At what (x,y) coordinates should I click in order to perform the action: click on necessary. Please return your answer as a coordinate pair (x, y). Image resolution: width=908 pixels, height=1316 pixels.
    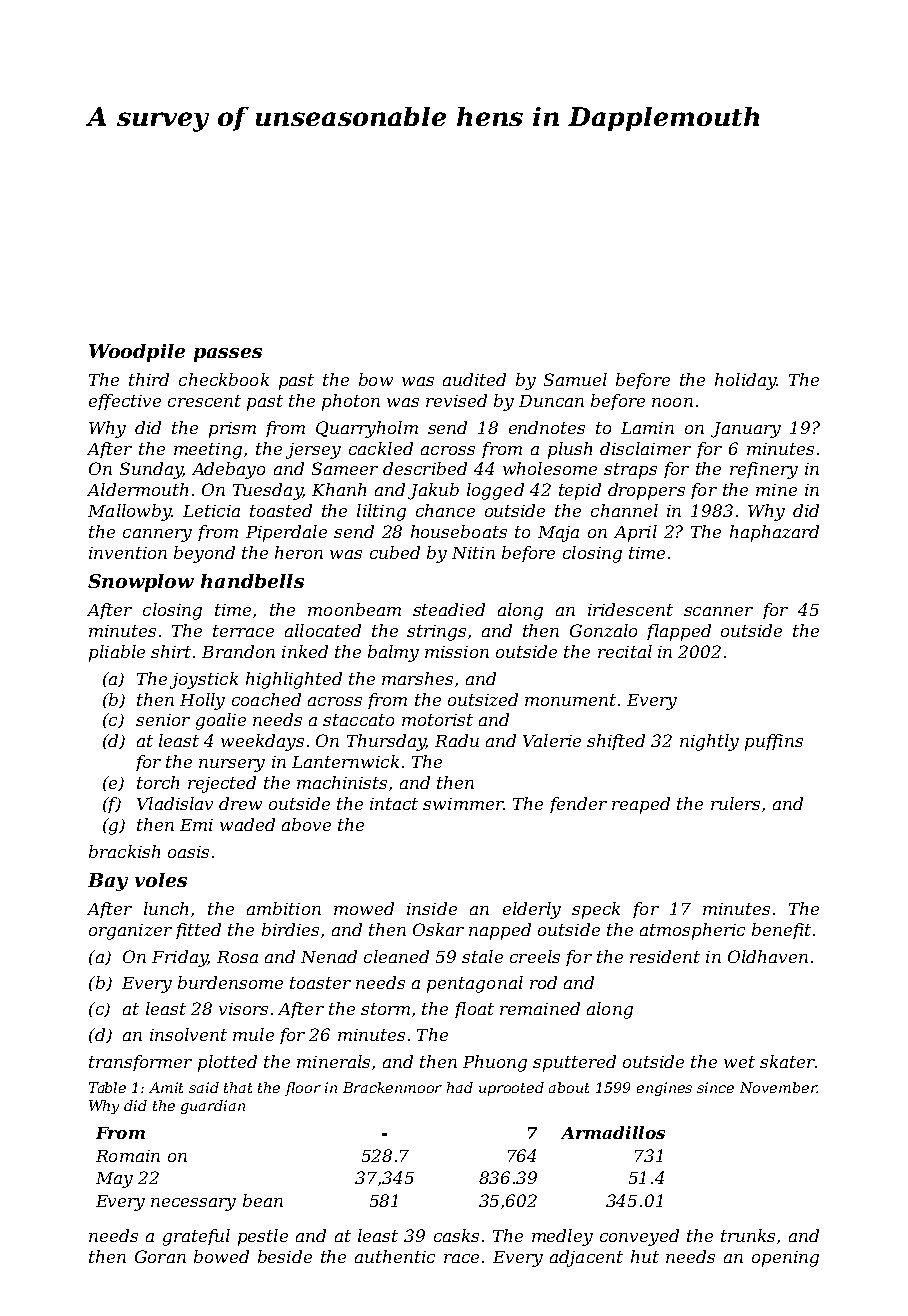
    Looking at the image, I should click on (193, 1204).
